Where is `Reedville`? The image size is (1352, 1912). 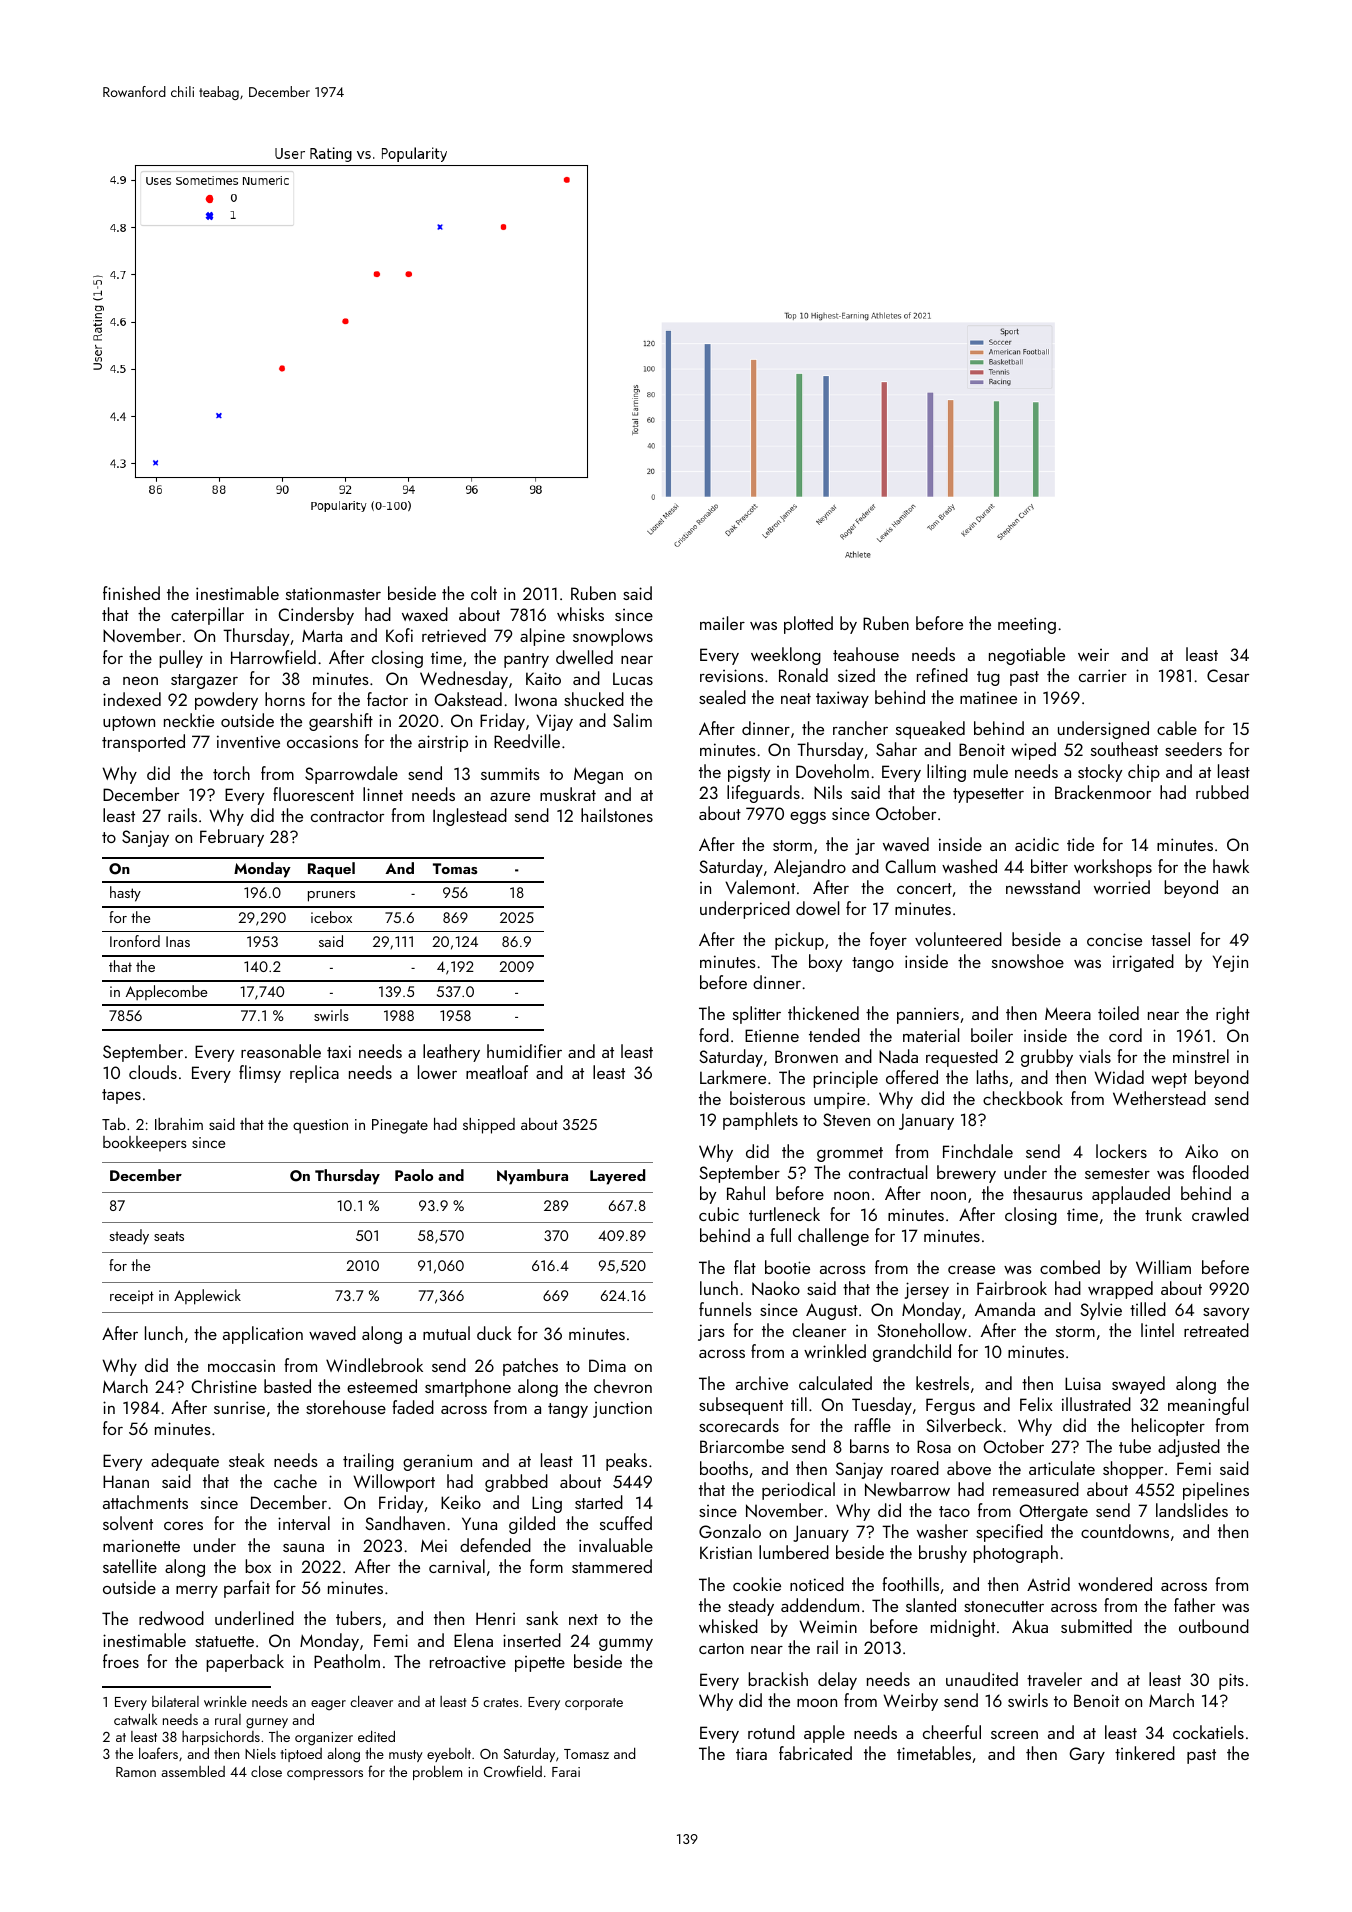 Reedville is located at coordinates (527, 741).
